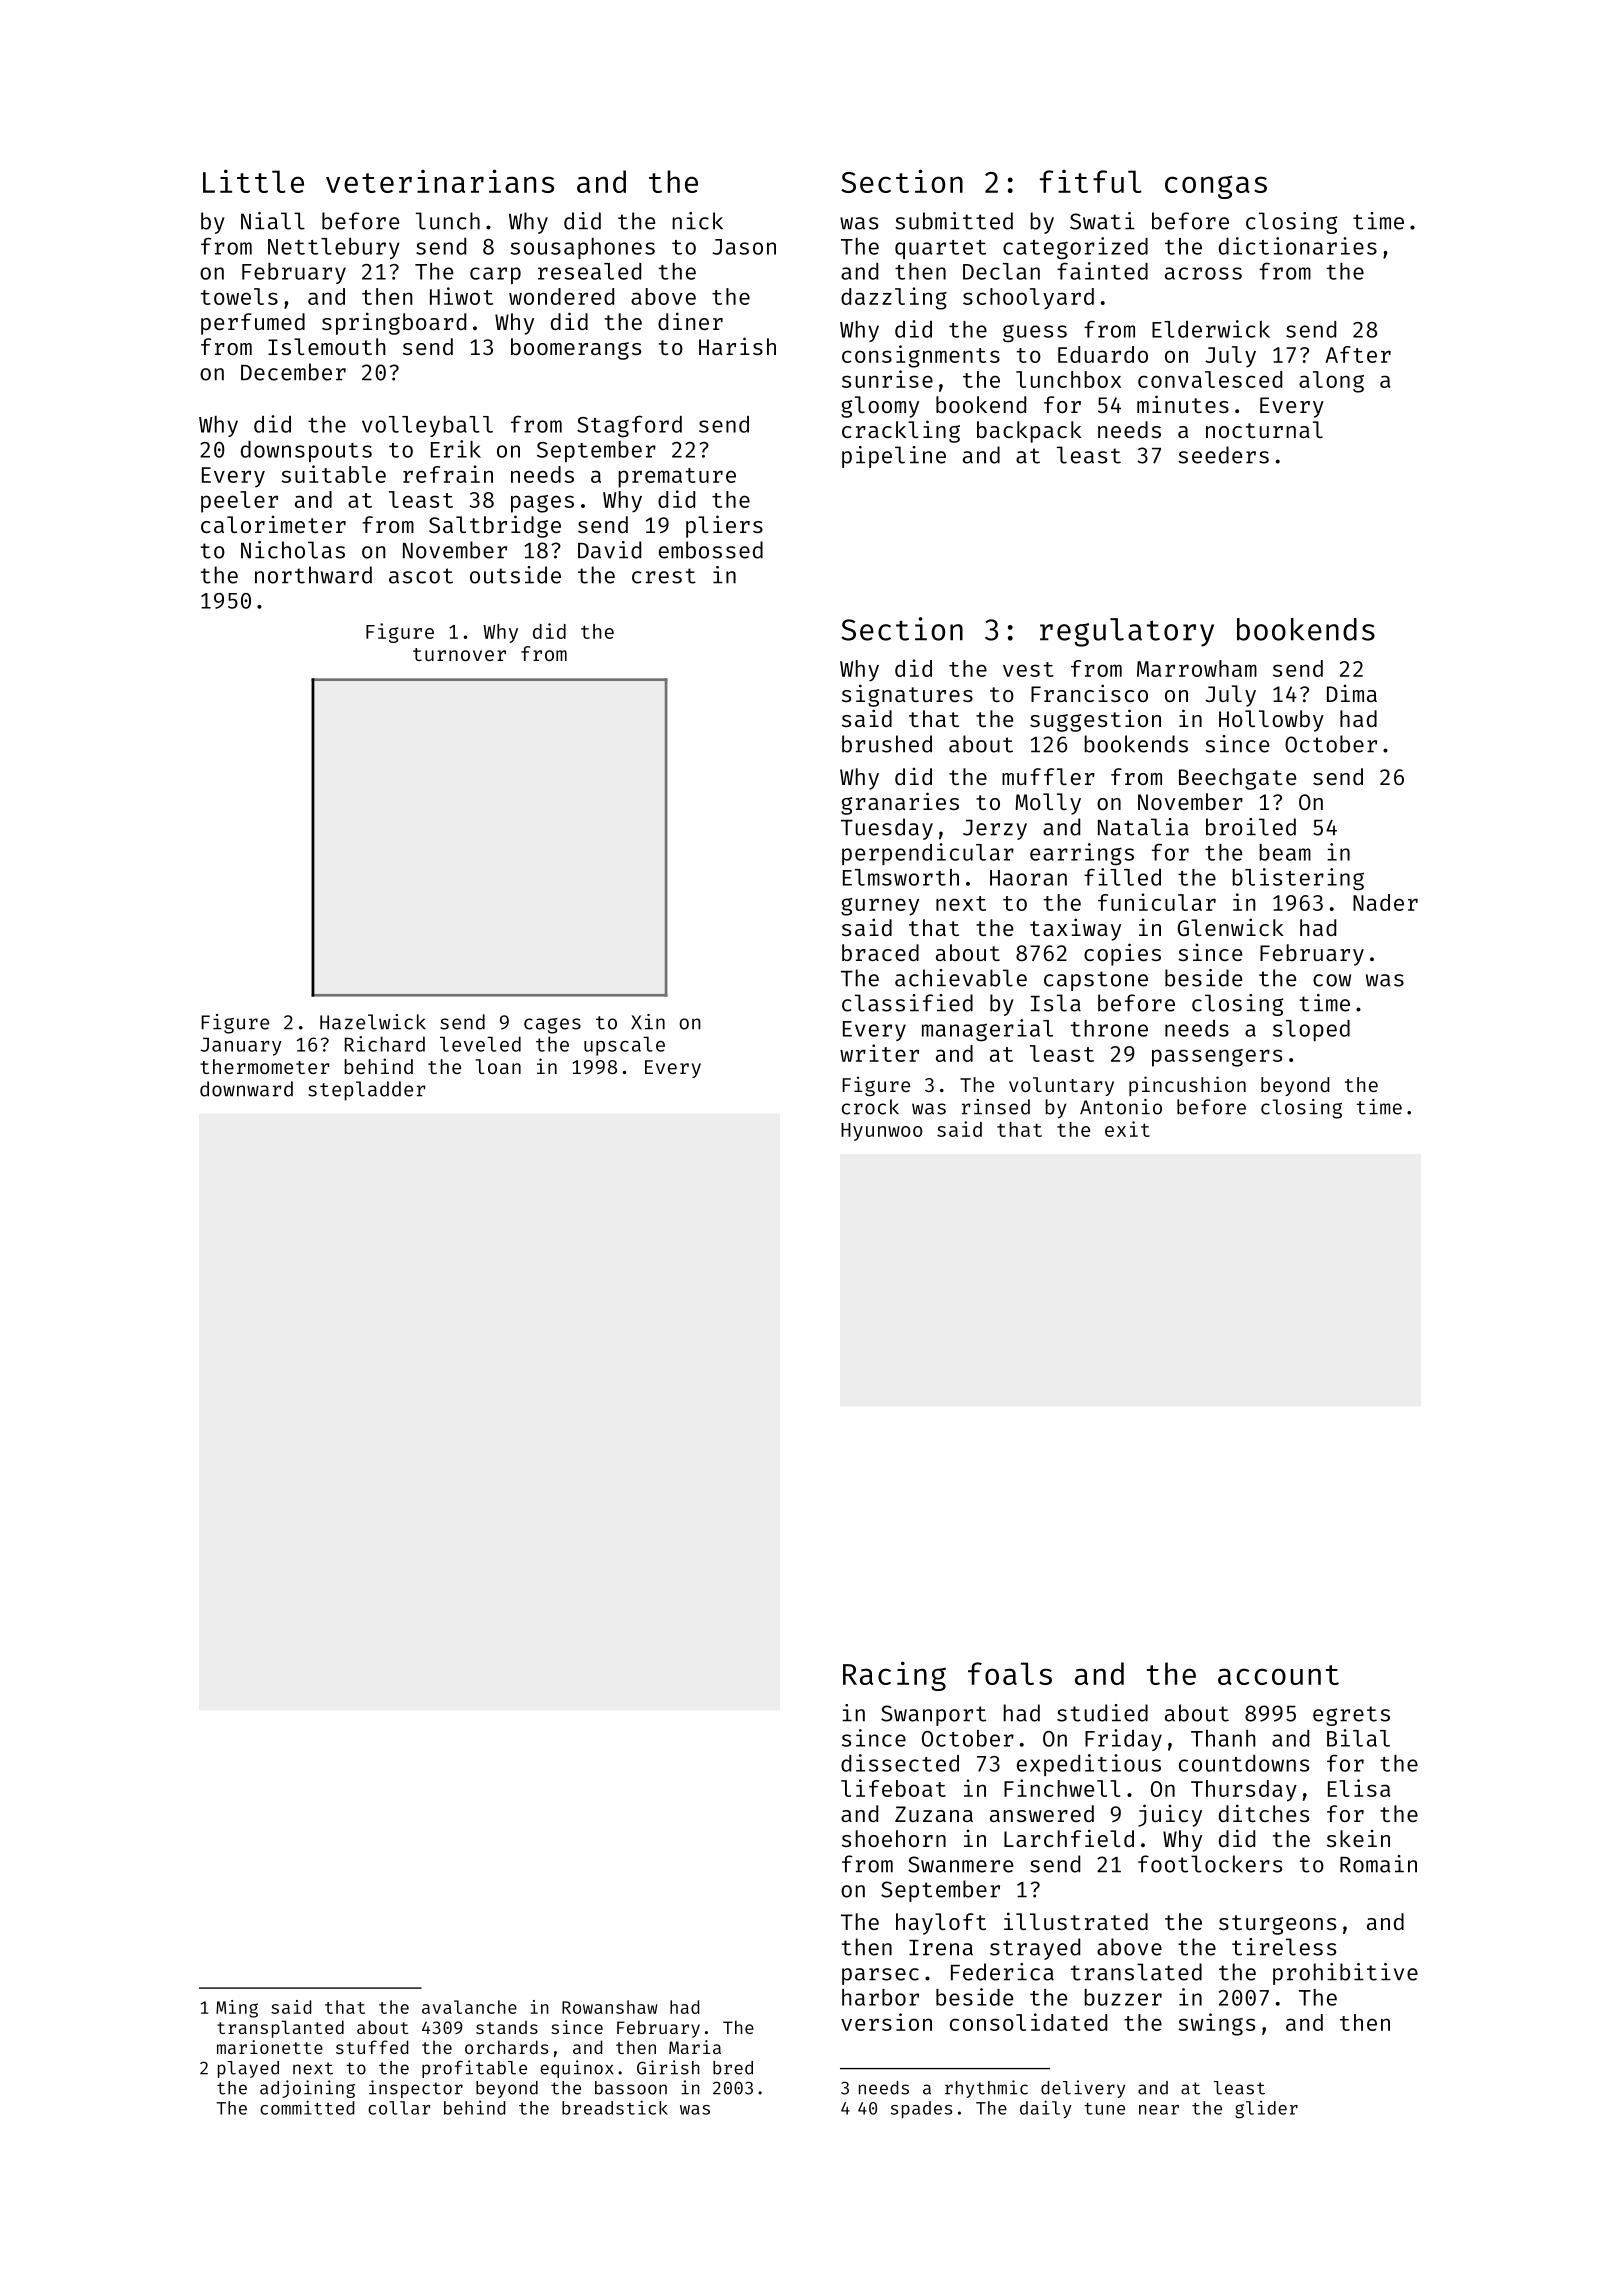 The height and width of the screenshot is (2292, 1620). Describe the element at coordinates (1266, 2109) in the screenshot. I see `glider` at that location.
